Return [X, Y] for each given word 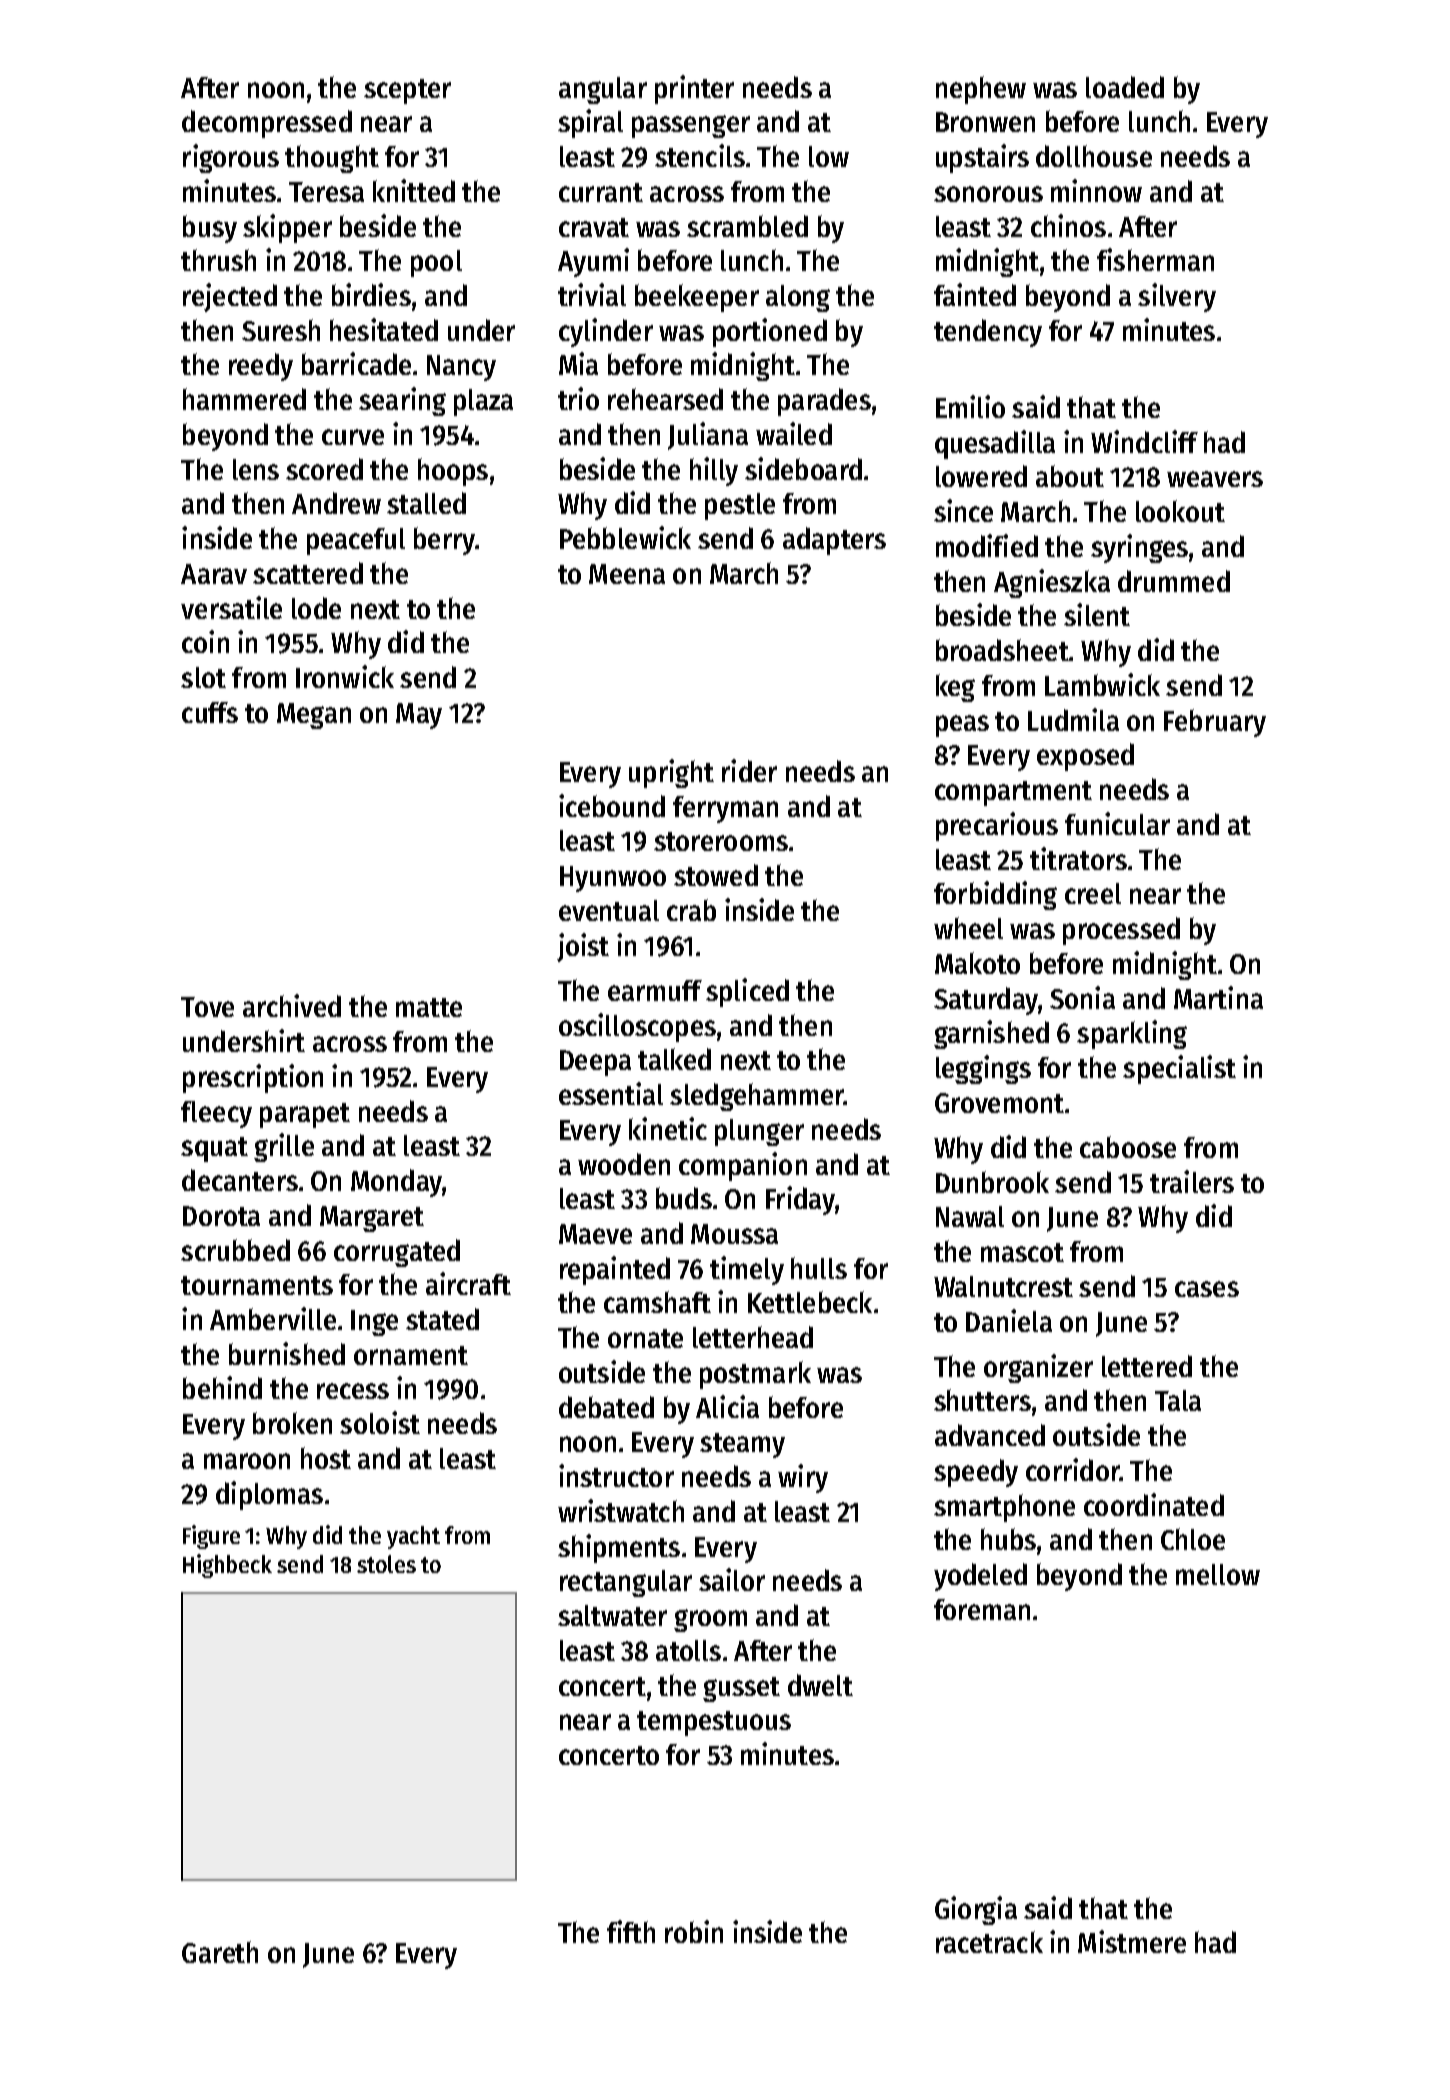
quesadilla [995, 444]
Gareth [220, 1952]
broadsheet [1002, 650]
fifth [631, 1931]
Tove [207, 1007]
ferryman [725, 809]
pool [436, 263]
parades [824, 402]
